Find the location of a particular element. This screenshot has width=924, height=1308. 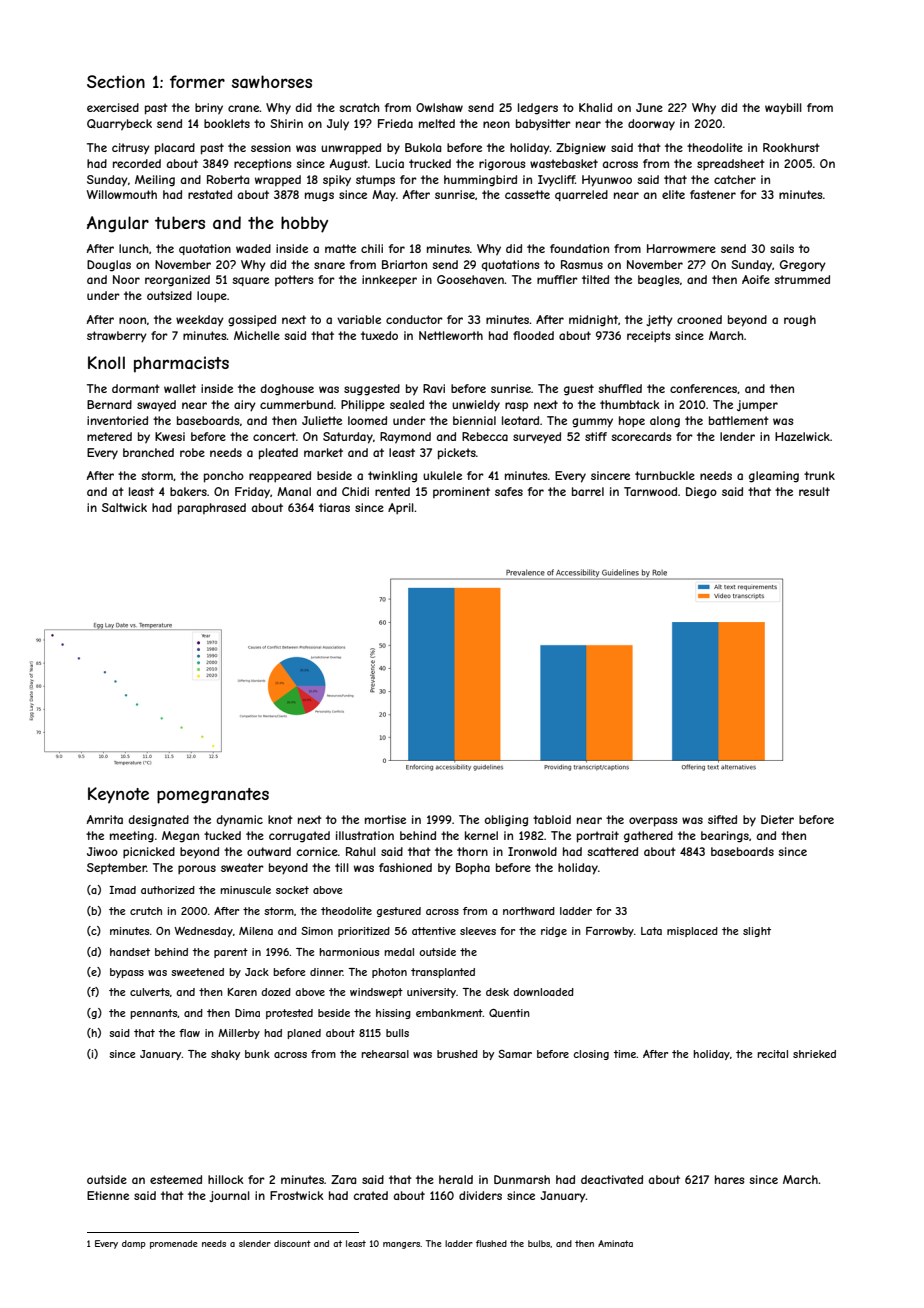

branched is located at coordinates (148, 452).
